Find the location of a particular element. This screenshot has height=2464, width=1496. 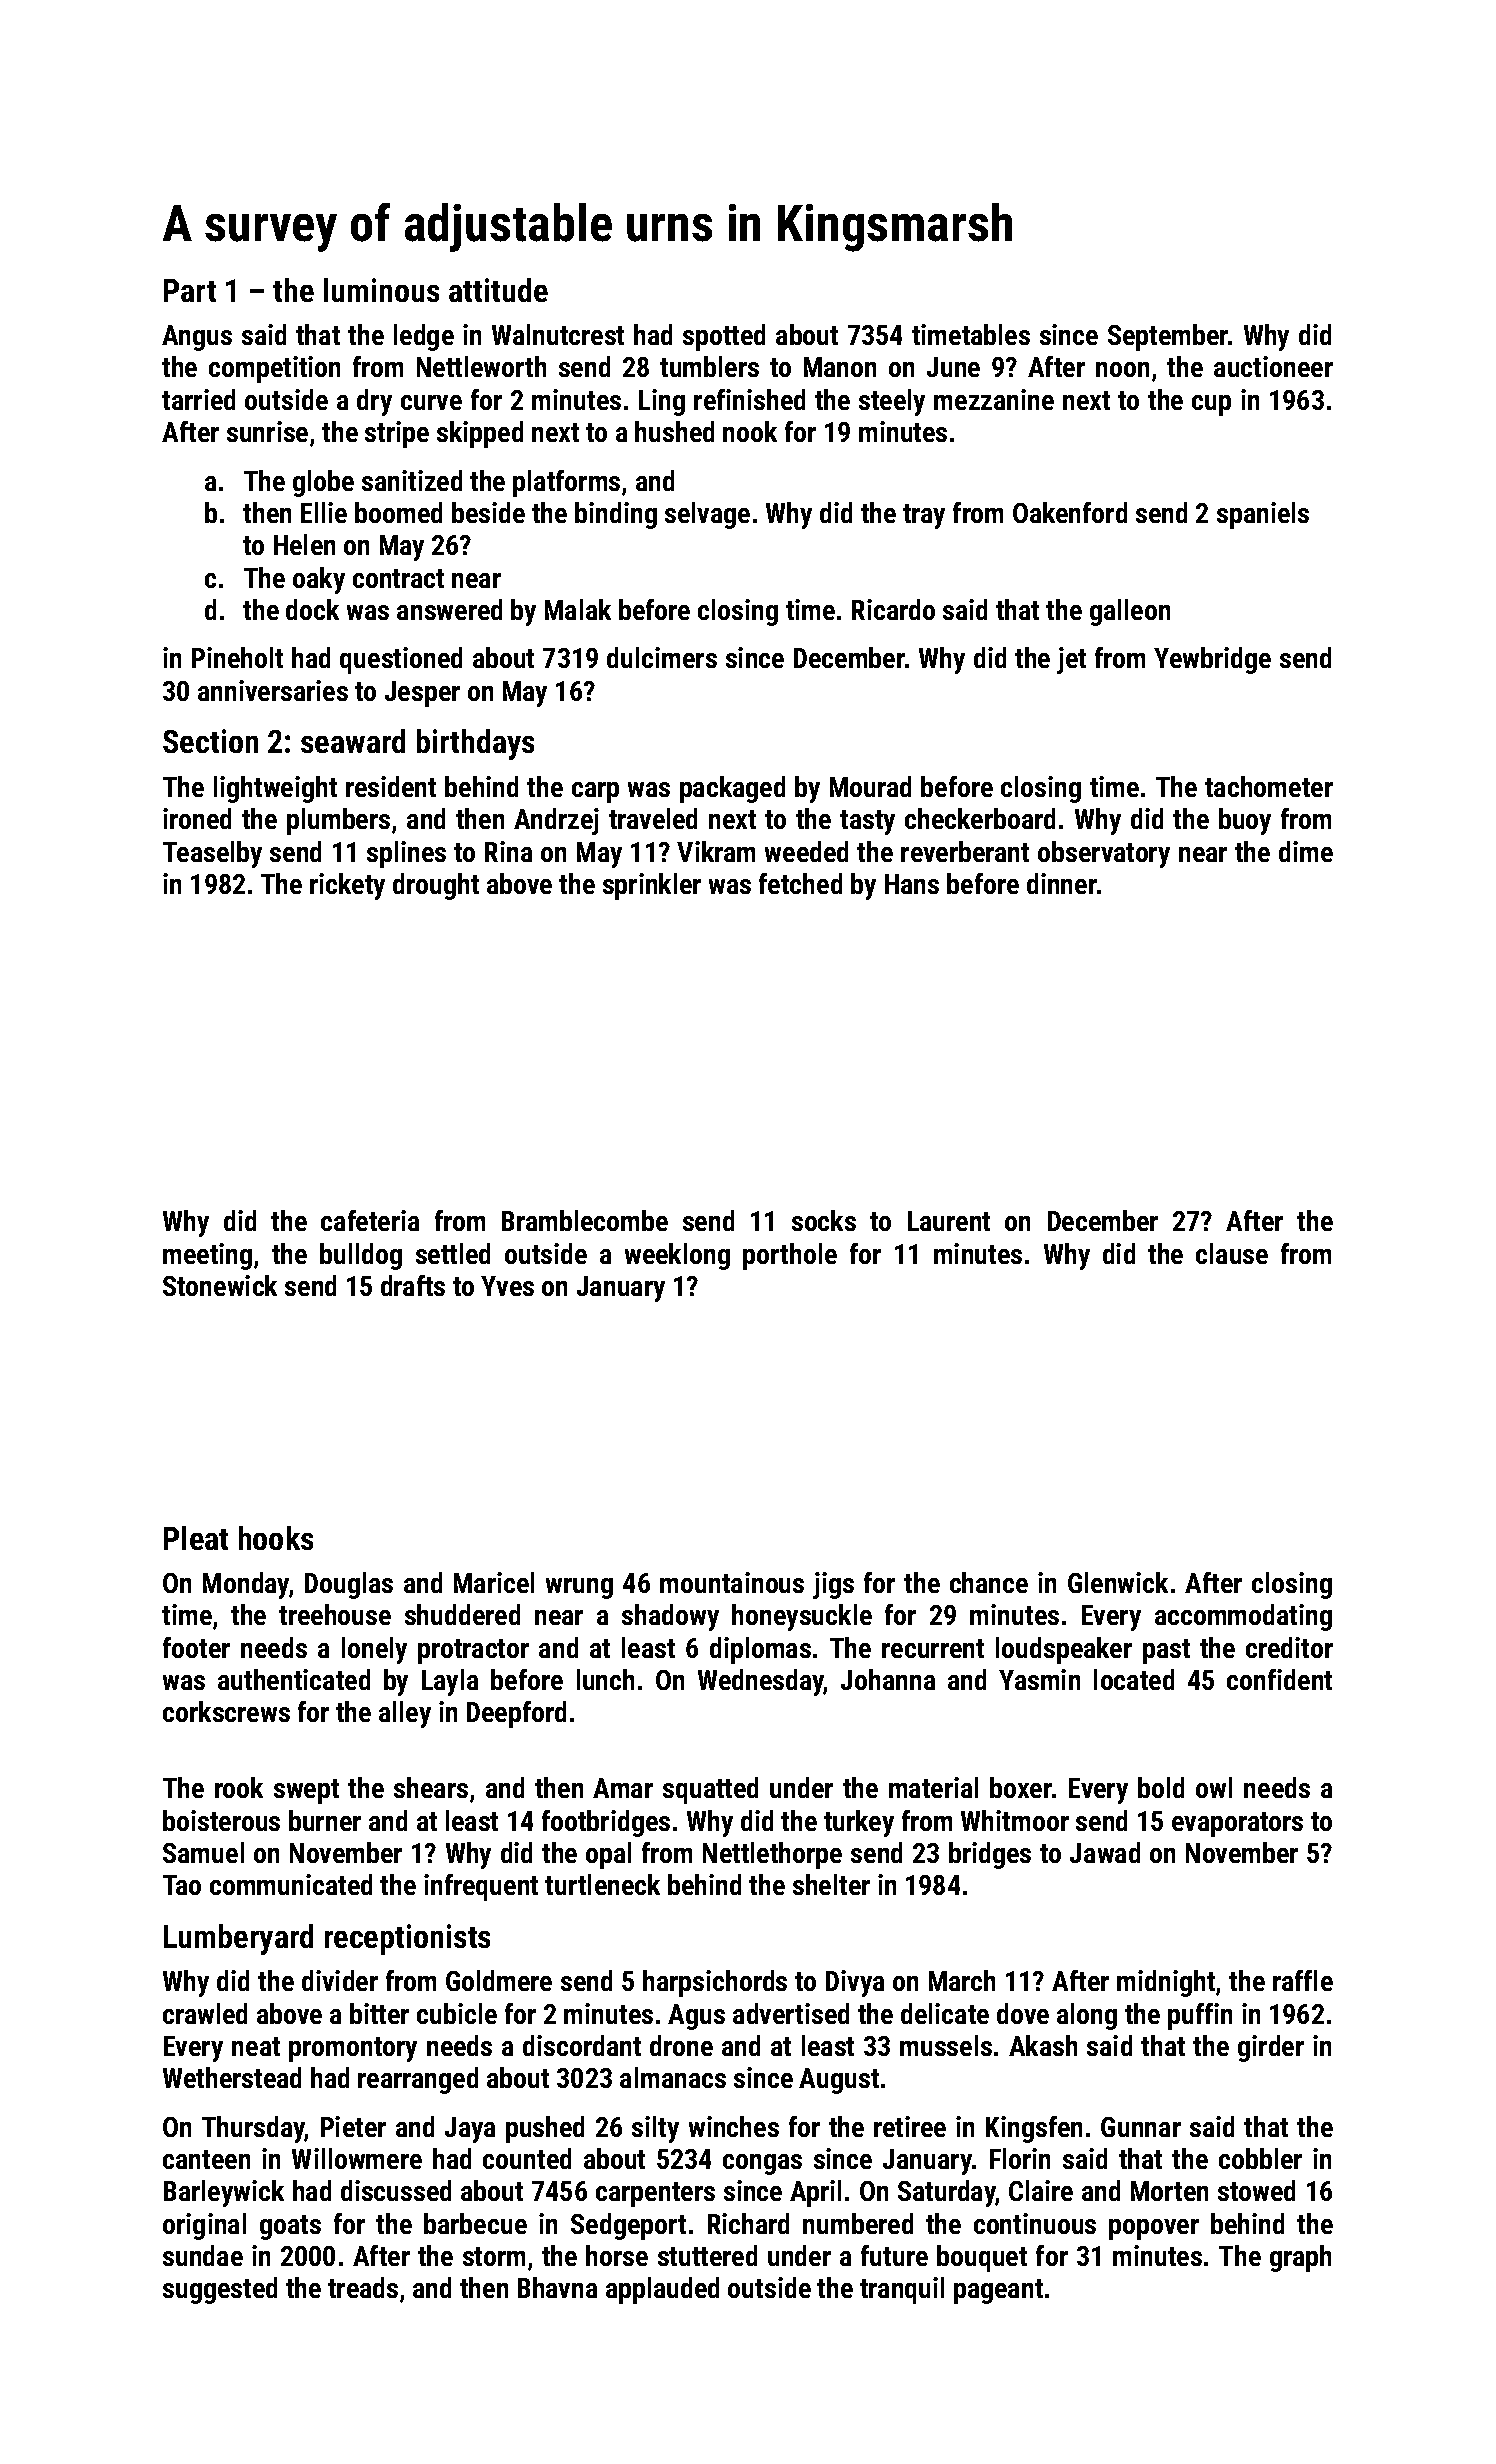

weeded is located at coordinates (806, 851).
